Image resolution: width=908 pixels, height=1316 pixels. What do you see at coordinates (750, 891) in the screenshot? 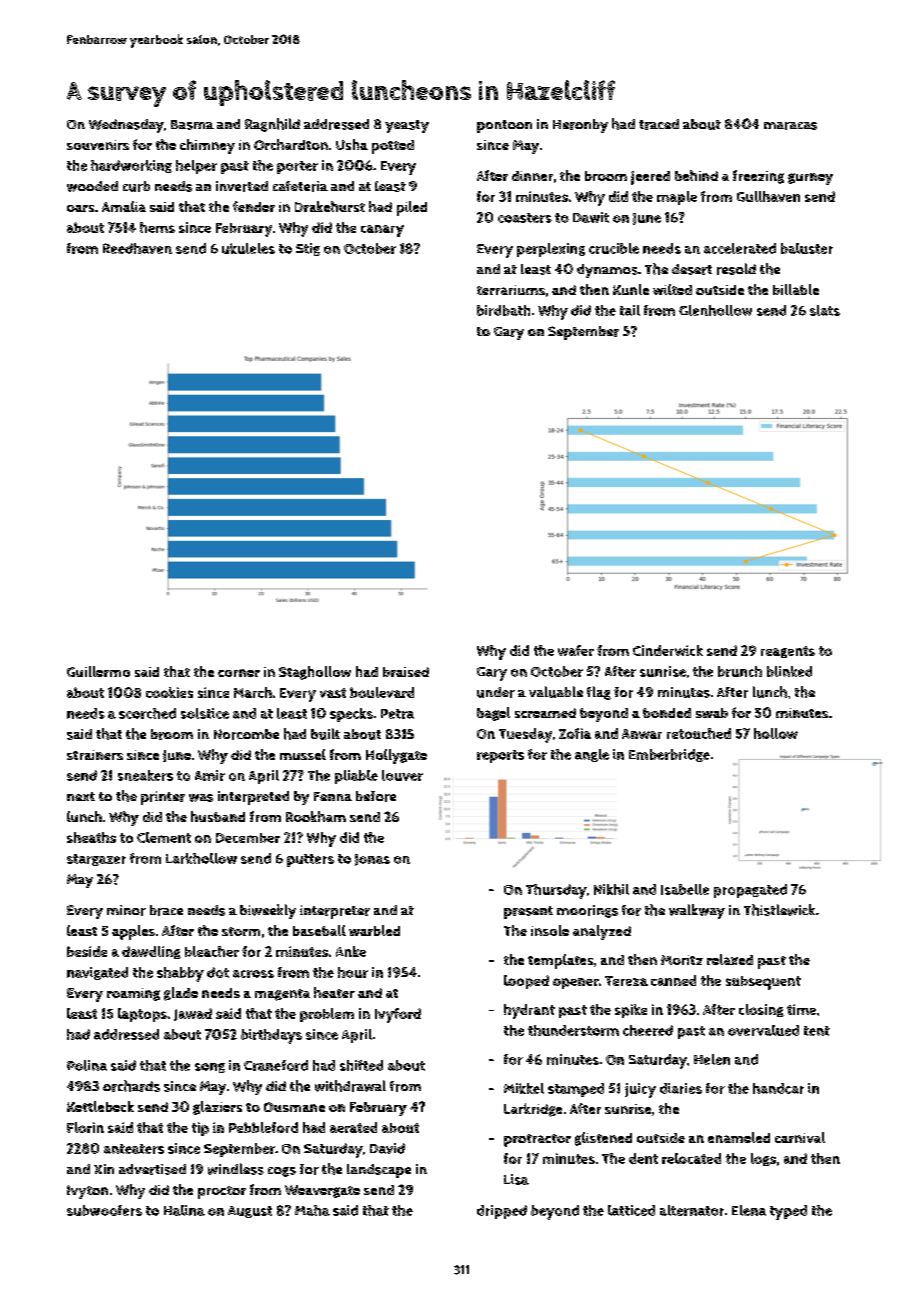
I see `propagated` at bounding box center [750, 891].
